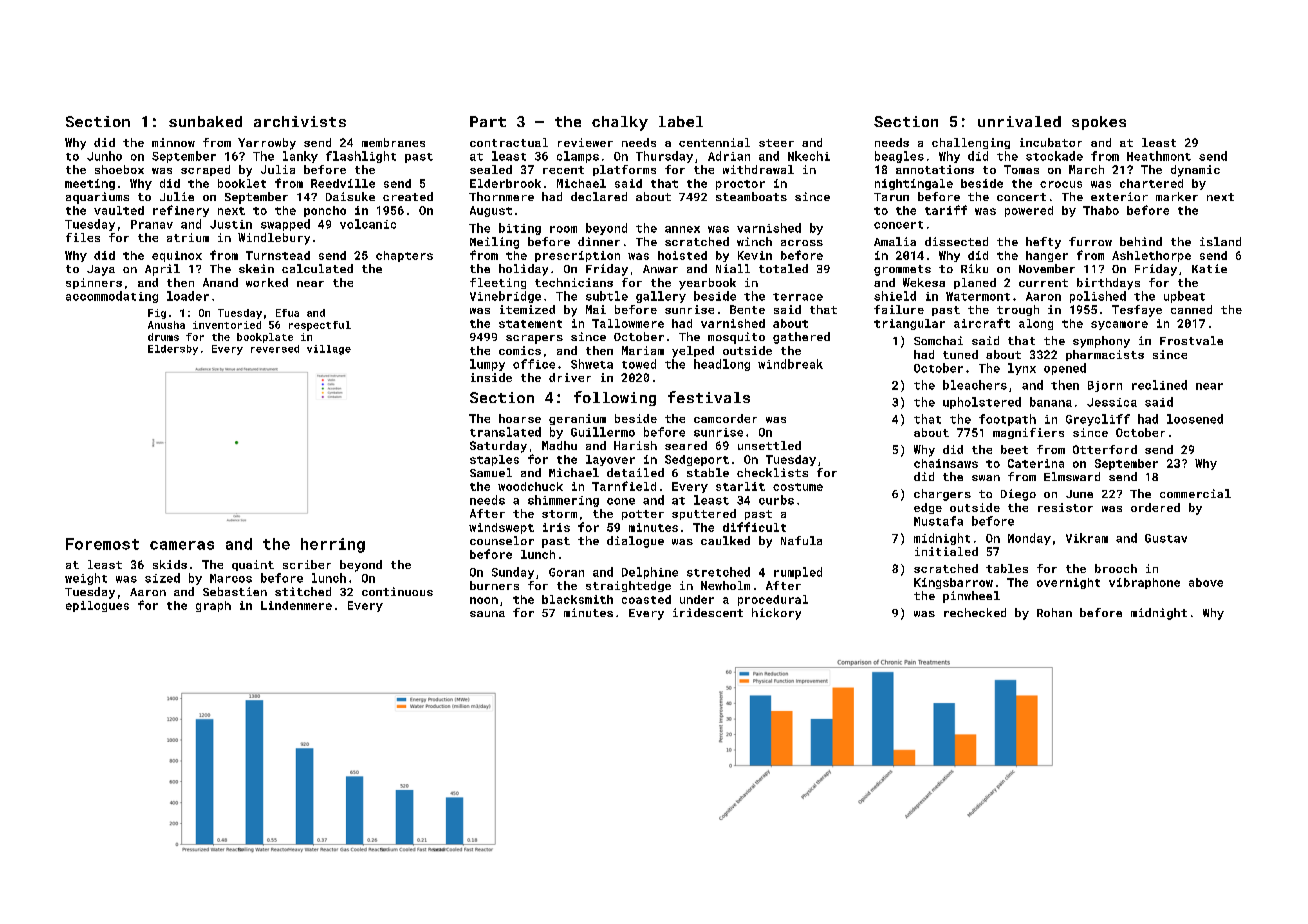 The width and height of the screenshot is (1308, 924). Describe the element at coordinates (1036, 463) in the screenshot. I see `Caterina` at that location.
